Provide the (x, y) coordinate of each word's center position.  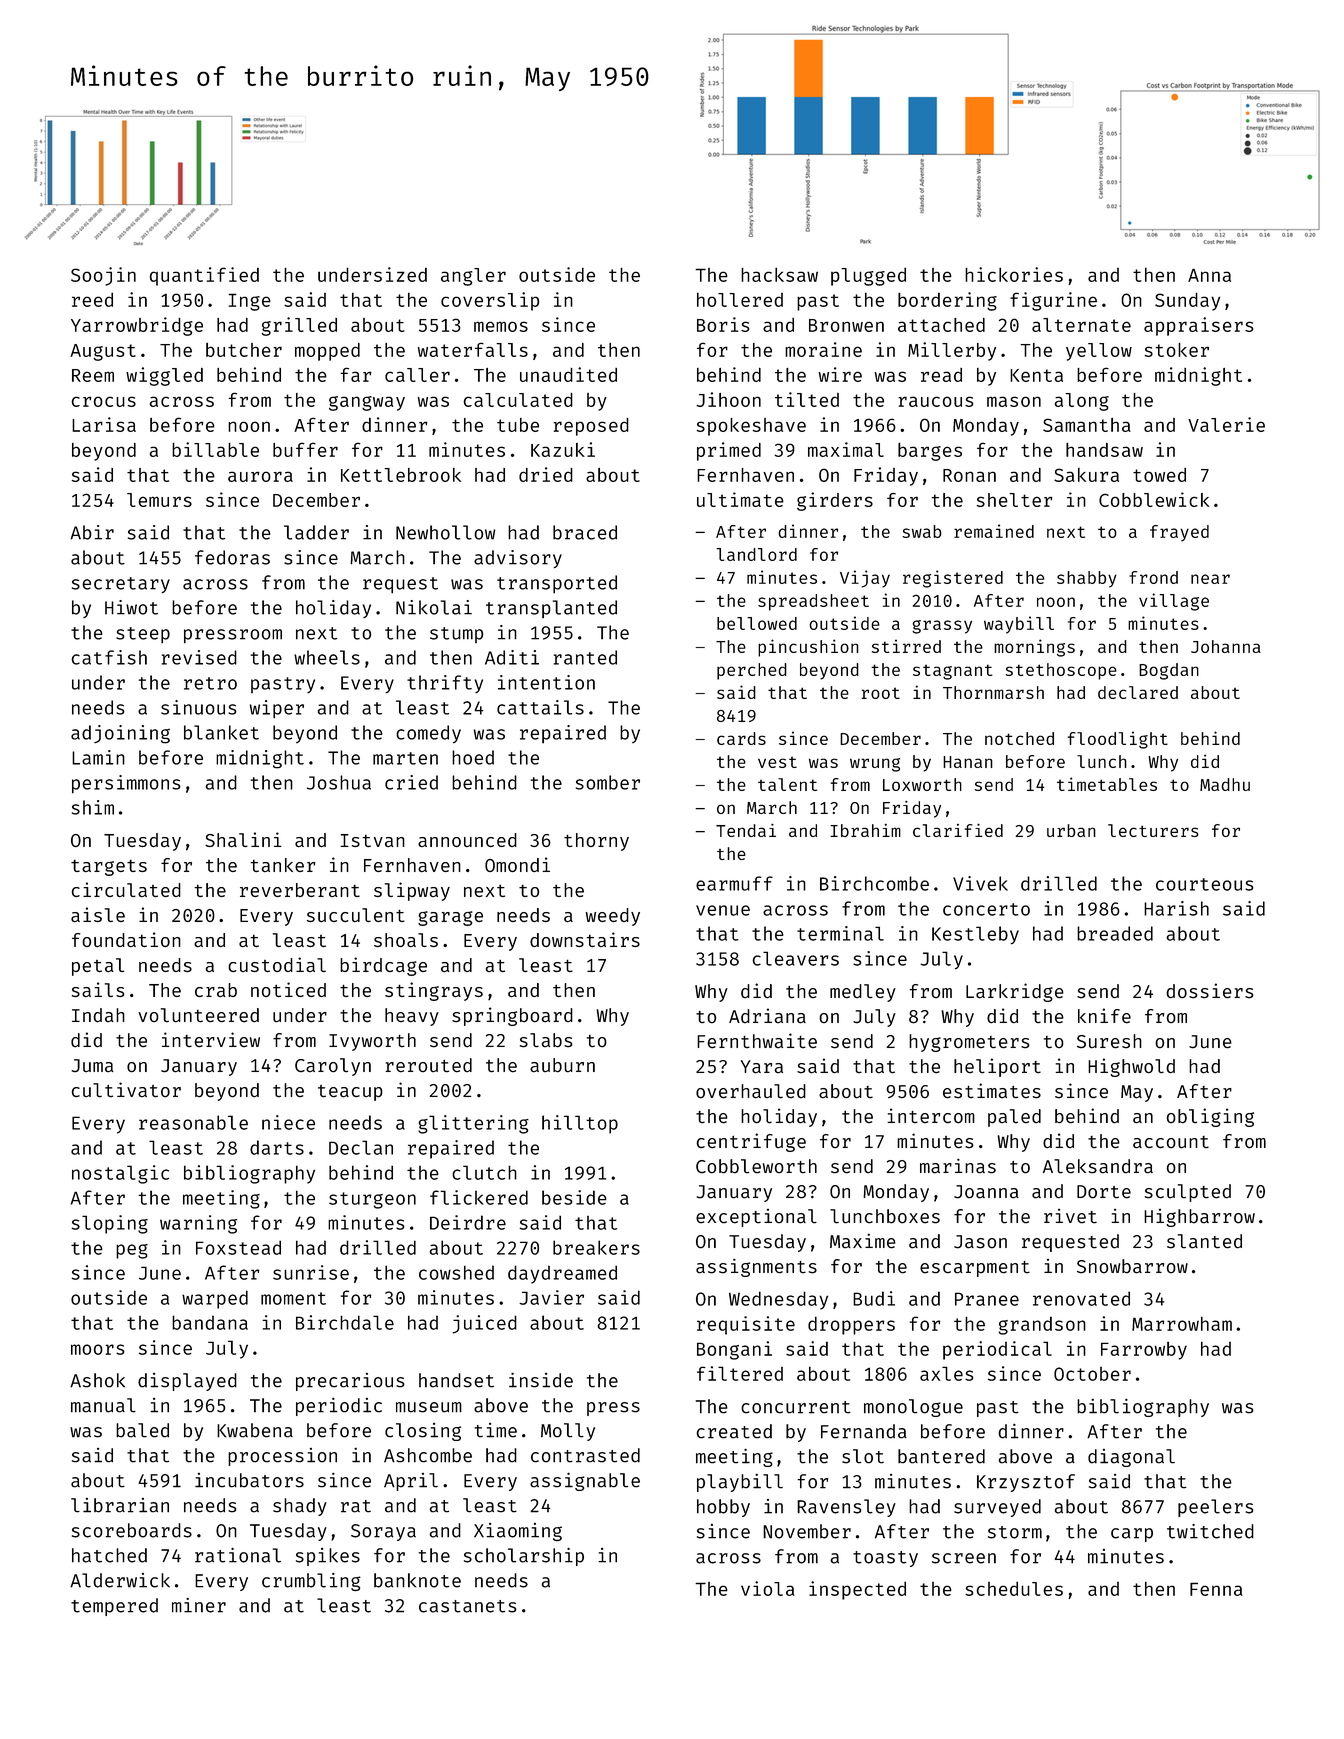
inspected (857, 1590)
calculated (518, 400)
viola (768, 1588)
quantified (204, 276)
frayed (1179, 533)
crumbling (311, 1582)
